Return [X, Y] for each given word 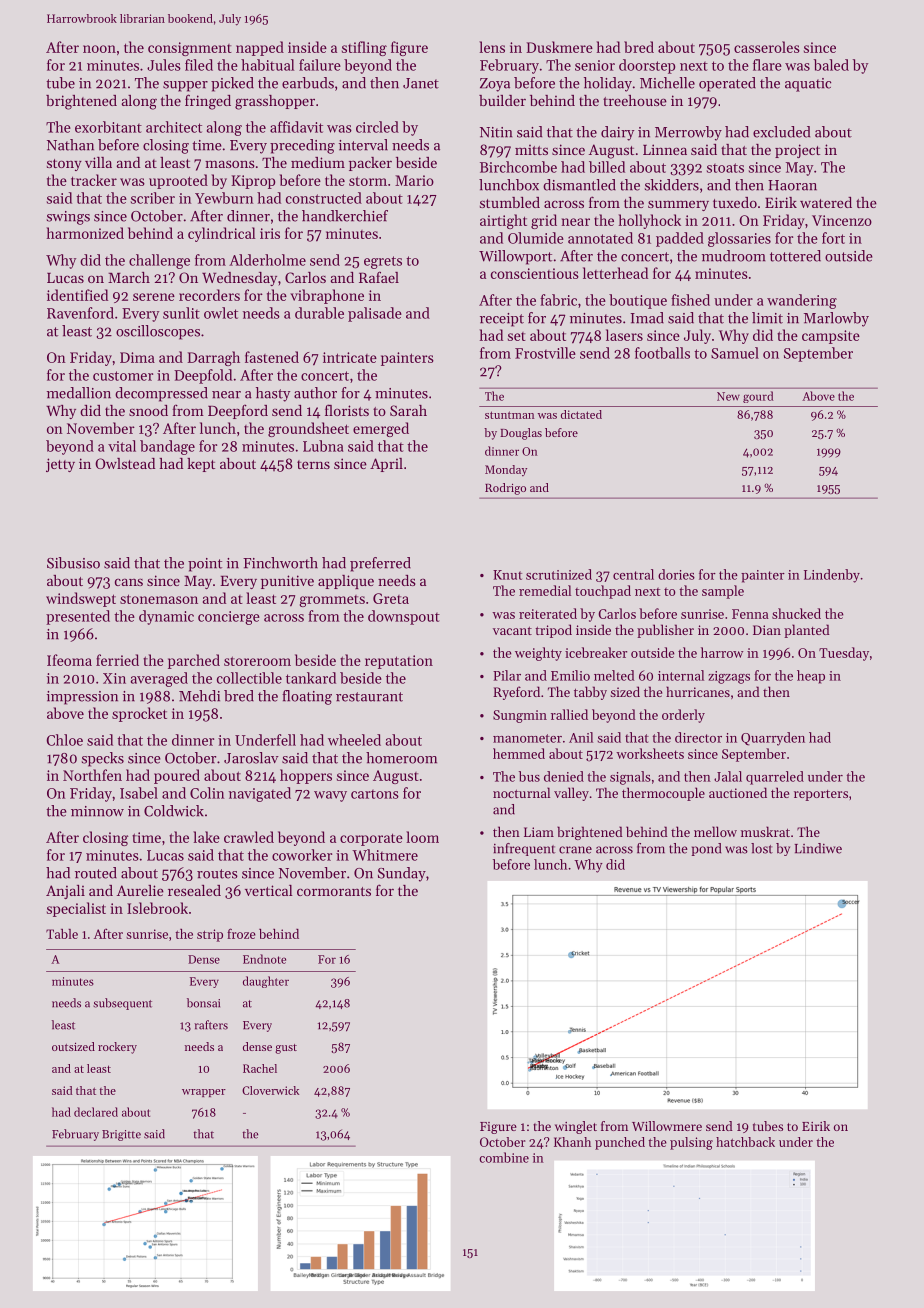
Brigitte [121, 1135]
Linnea [665, 149]
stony [64, 165]
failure [320, 65]
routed [96, 873]
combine [504, 1157]
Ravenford [80, 313]
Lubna [323, 446]
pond [706, 849]
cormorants [334, 891]
